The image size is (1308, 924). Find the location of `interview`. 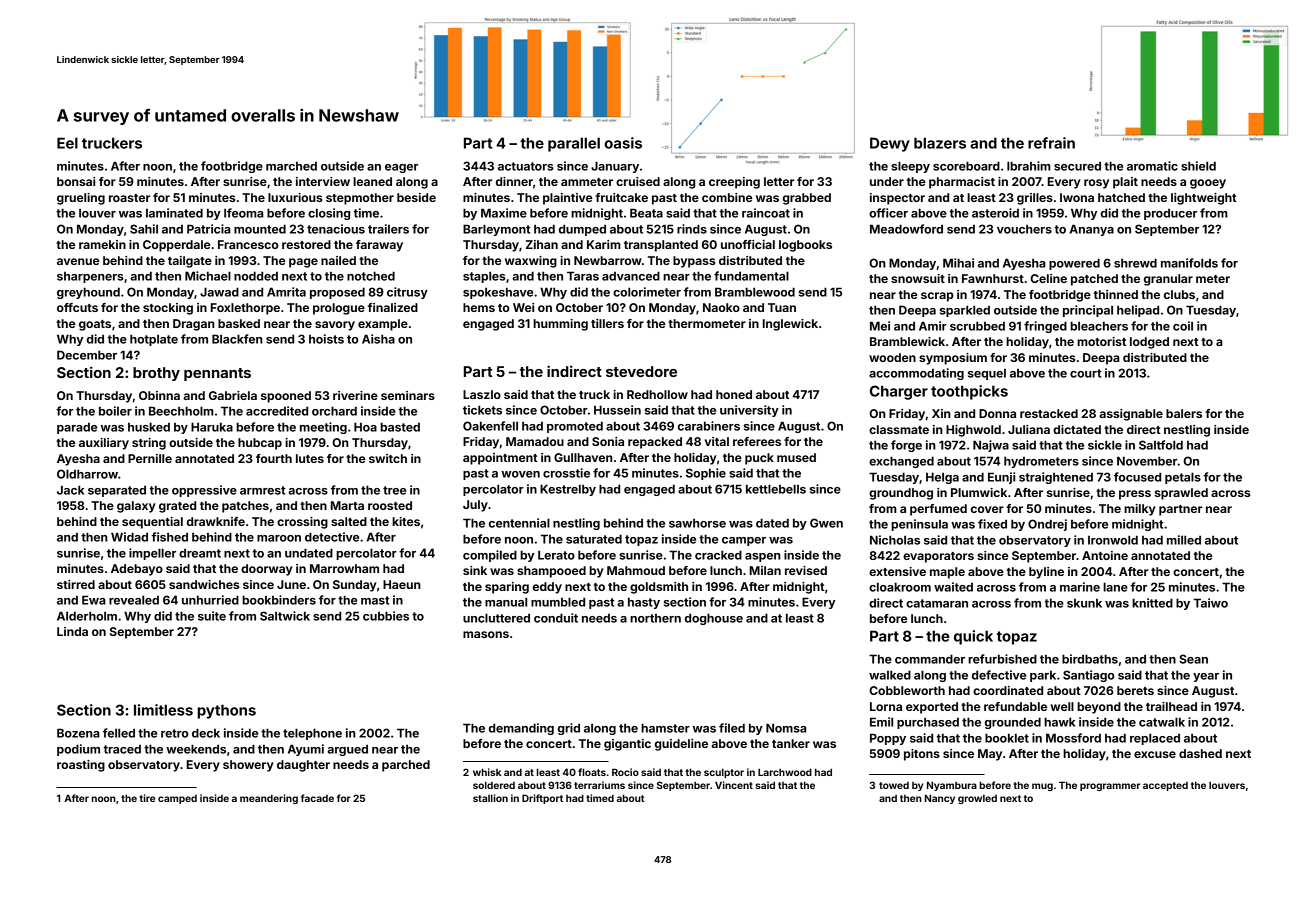

interview is located at coordinates (323, 181).
